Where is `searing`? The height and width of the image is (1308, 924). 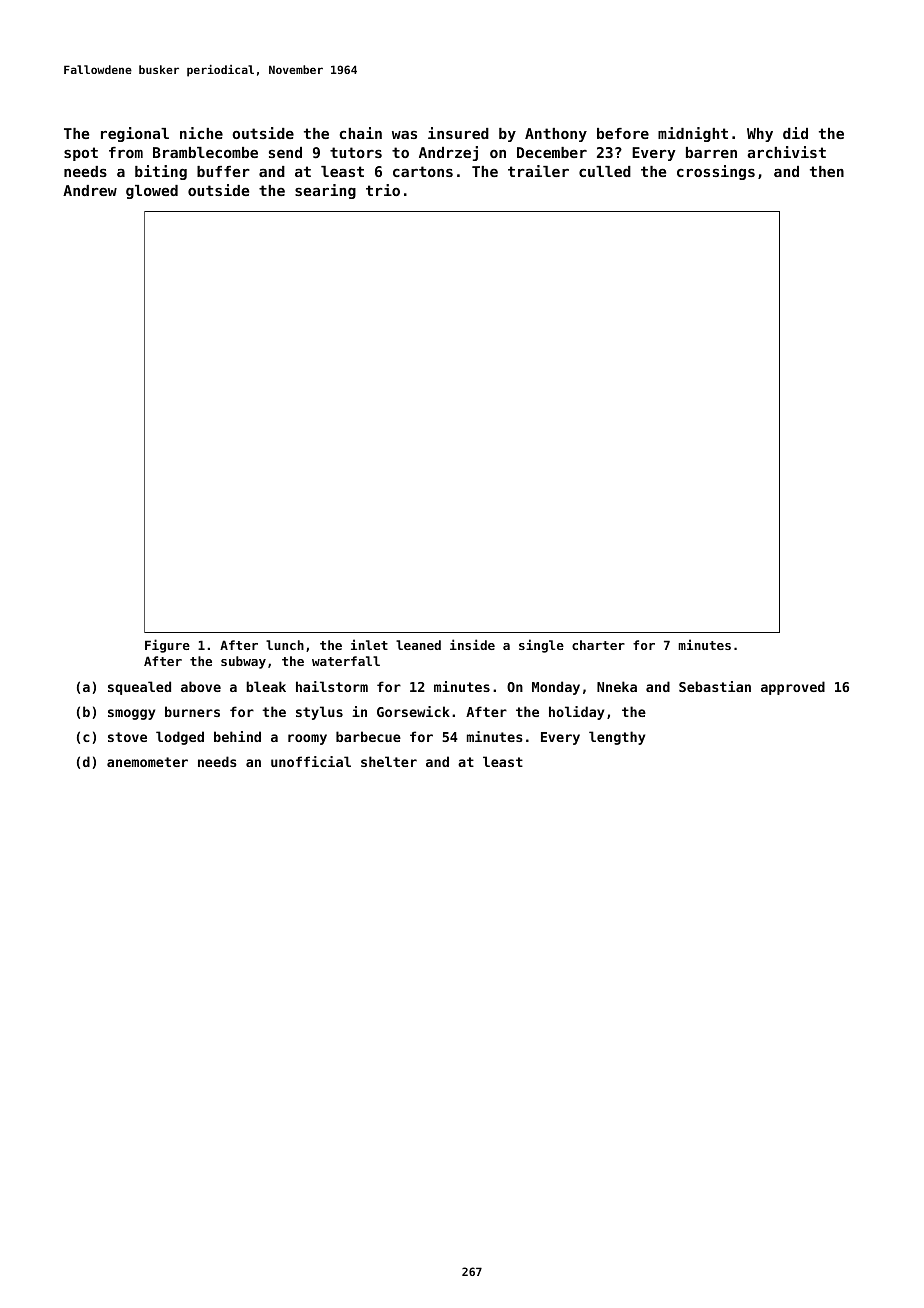
searing is located at coordinates (325, 191).
